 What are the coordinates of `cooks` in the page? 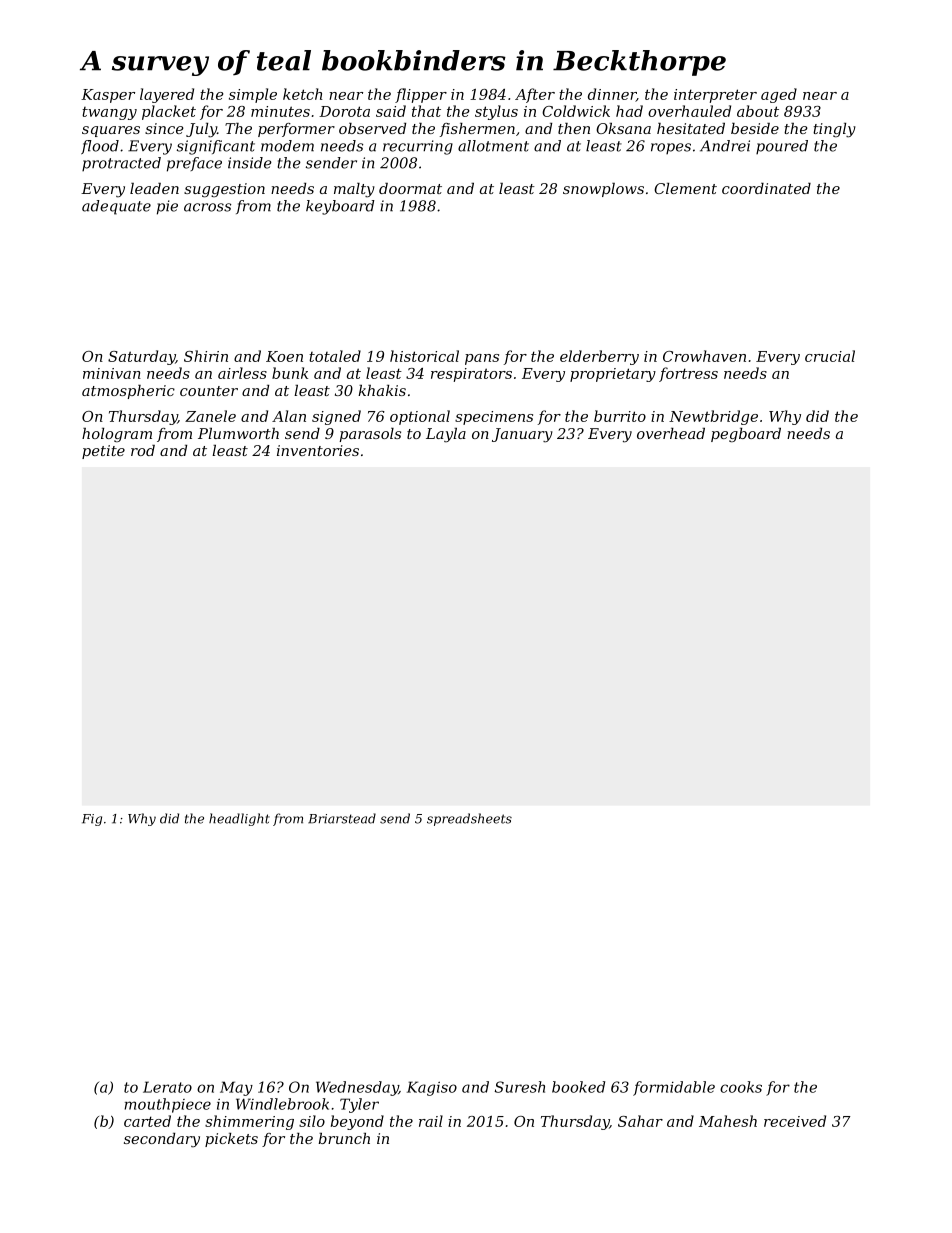 It's located at (741, 1087).
